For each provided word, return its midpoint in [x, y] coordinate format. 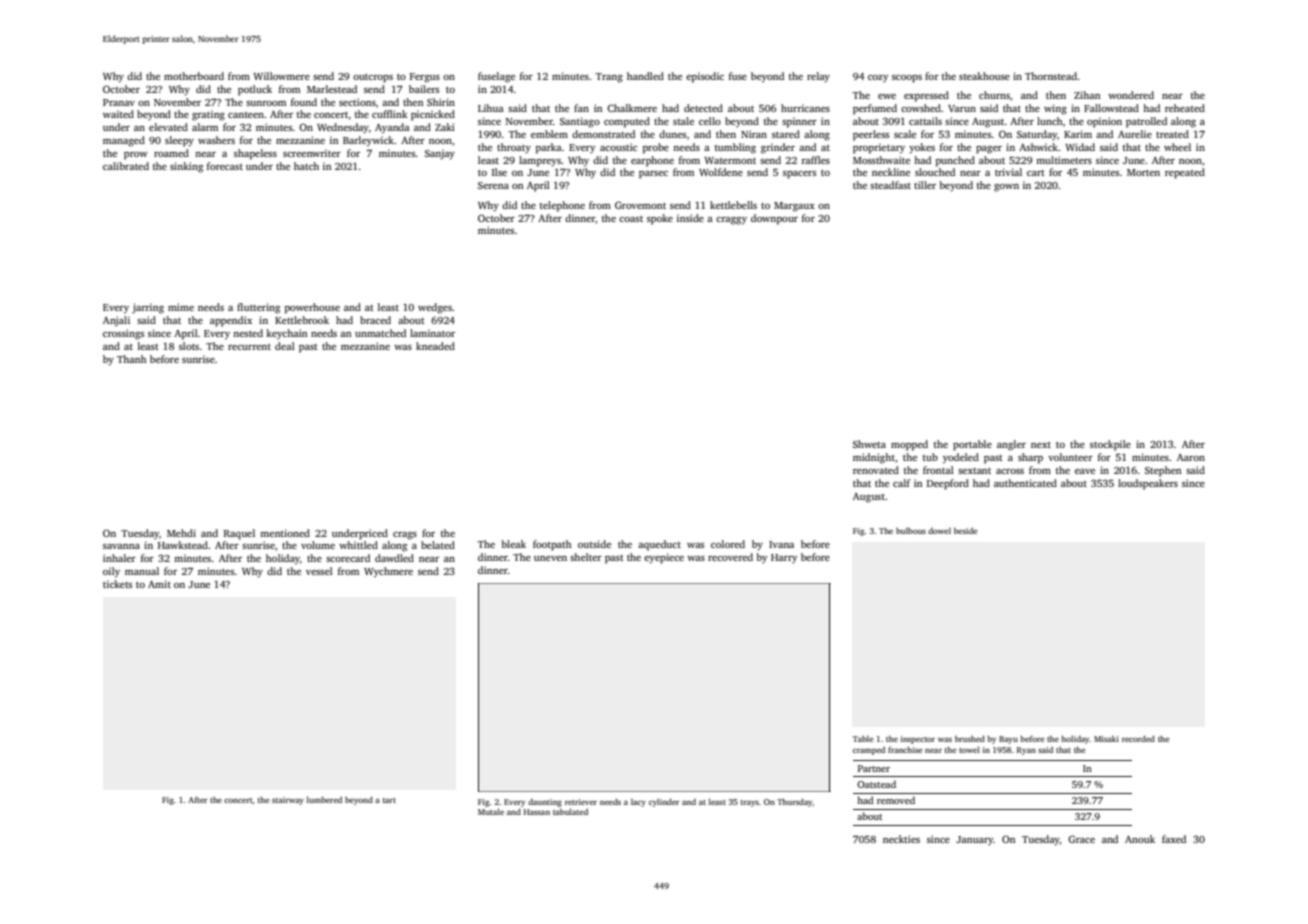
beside [965, 530]
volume [318, 545]
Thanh [132, 359]
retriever [581, 802]
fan [581, 108]
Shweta [869, 444]
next [1041, 445]
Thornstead [1051, 76]
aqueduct [659, 545]
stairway [288, 801]
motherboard [194, 76]
